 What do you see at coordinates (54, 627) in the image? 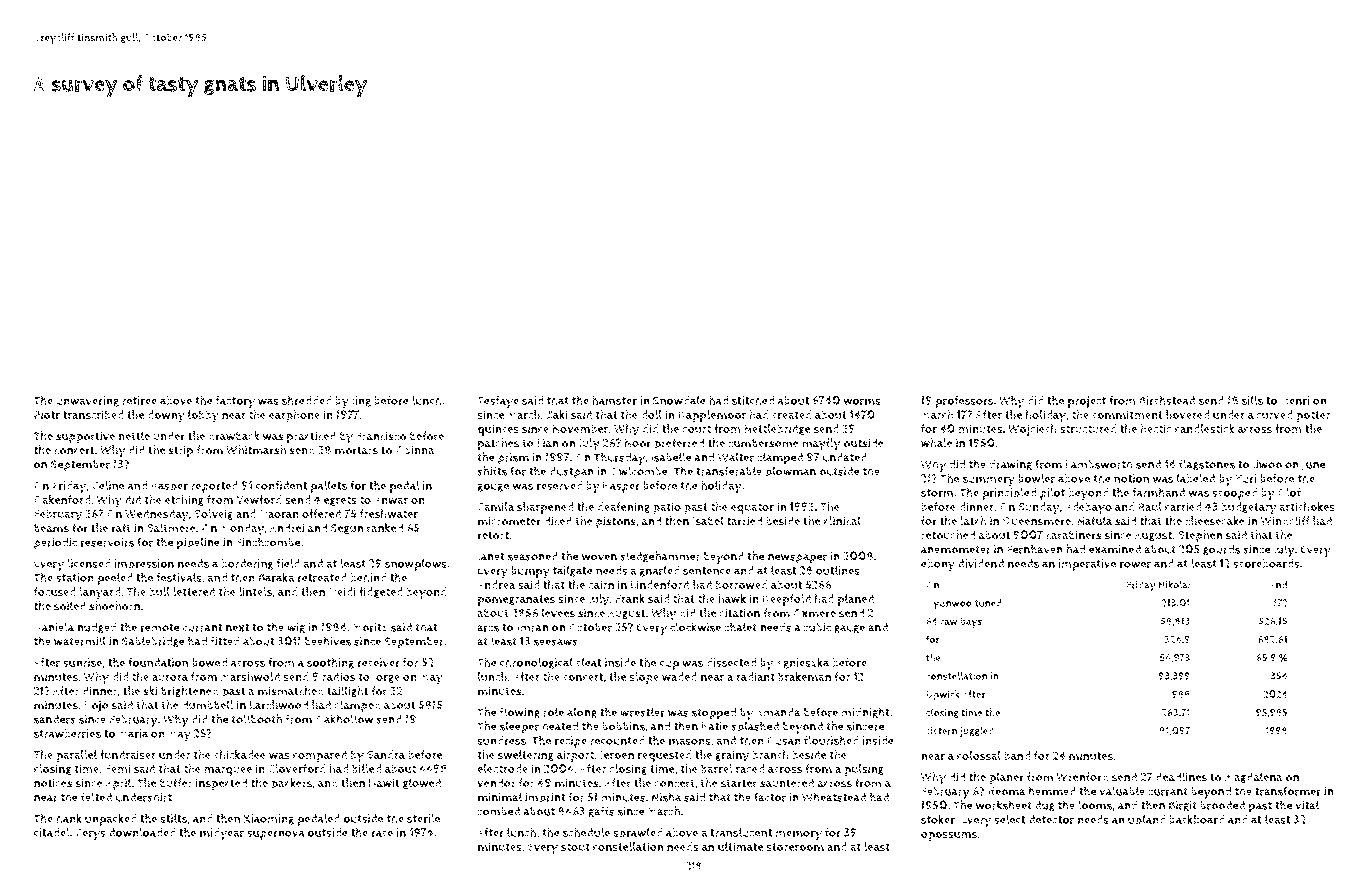
I see `Daniela` at bounding box center [54, 627].
